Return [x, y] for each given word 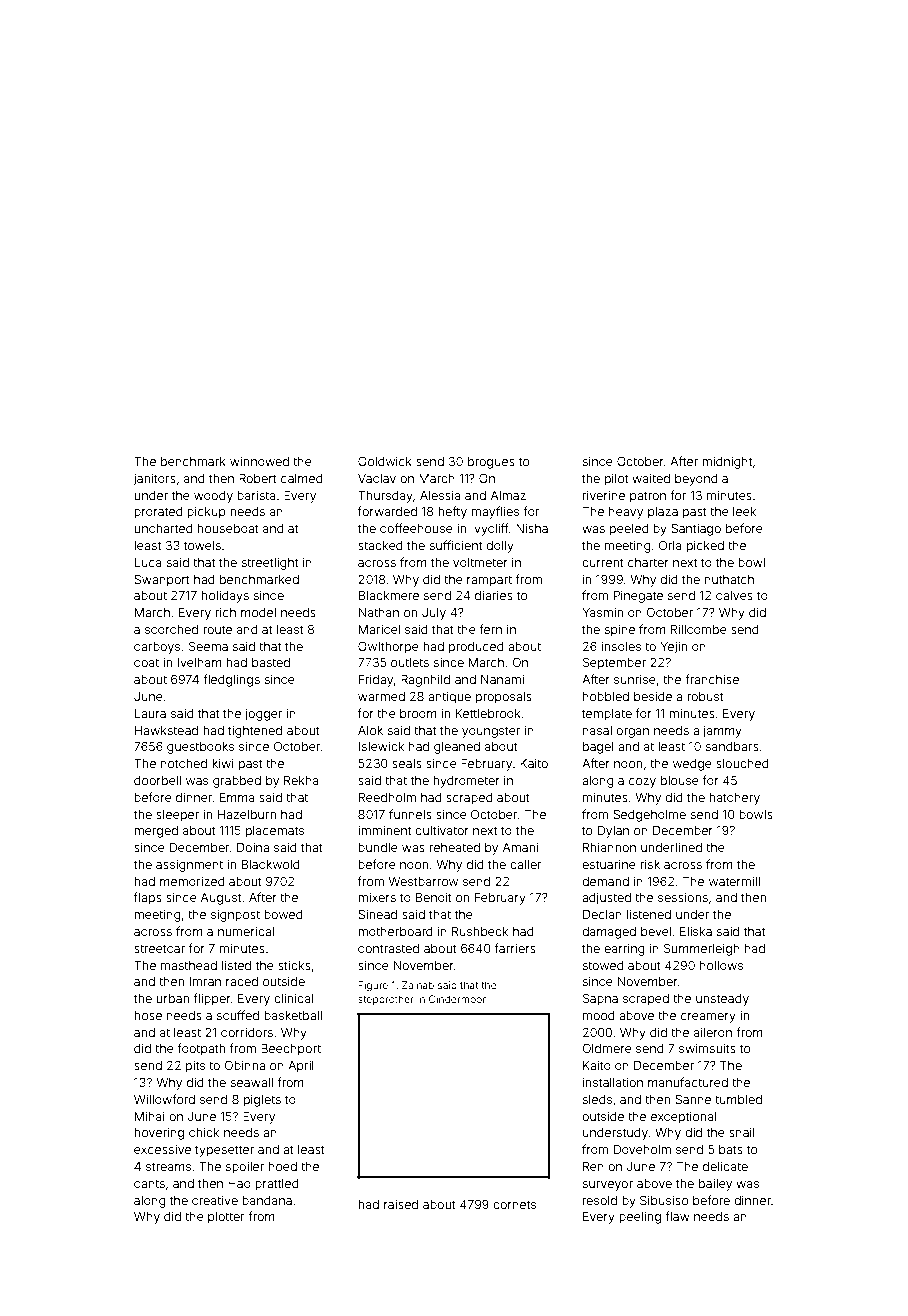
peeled [629, 530]
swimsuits [707, 1048]
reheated [455, 847]
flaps [148, 898]
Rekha [301, 780]
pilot [616, 480]
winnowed [259, 461]
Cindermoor [457, 999]
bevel [656, 931]
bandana [267, 1200]
